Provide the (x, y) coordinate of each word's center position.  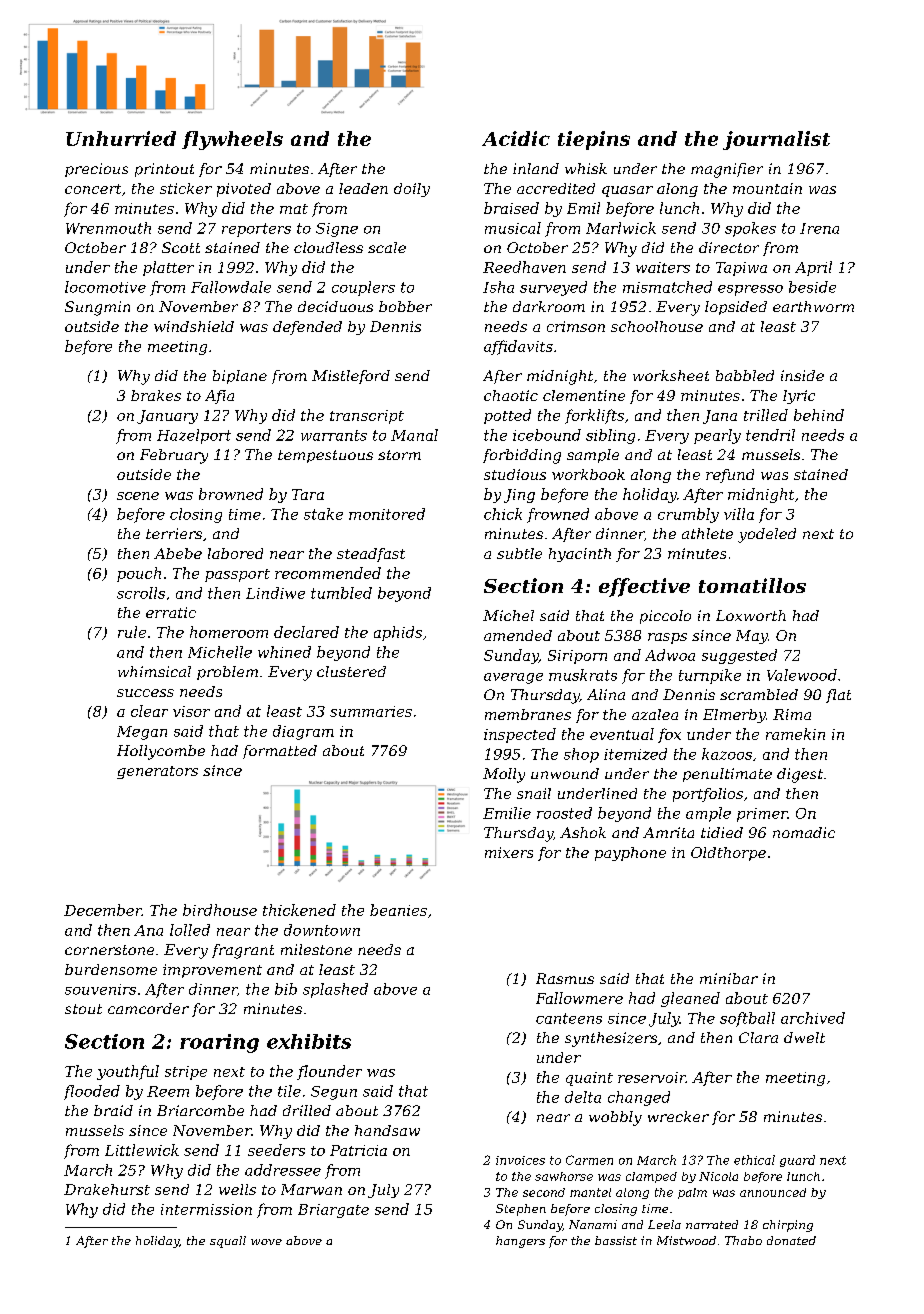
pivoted (244, 190)
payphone (630, 854)
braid (113, 1110)
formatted (280, 752)
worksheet (671, 375)
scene (138, 496)
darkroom (549, 306)
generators (157, 772)
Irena (819, 228)
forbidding (522, 456)
